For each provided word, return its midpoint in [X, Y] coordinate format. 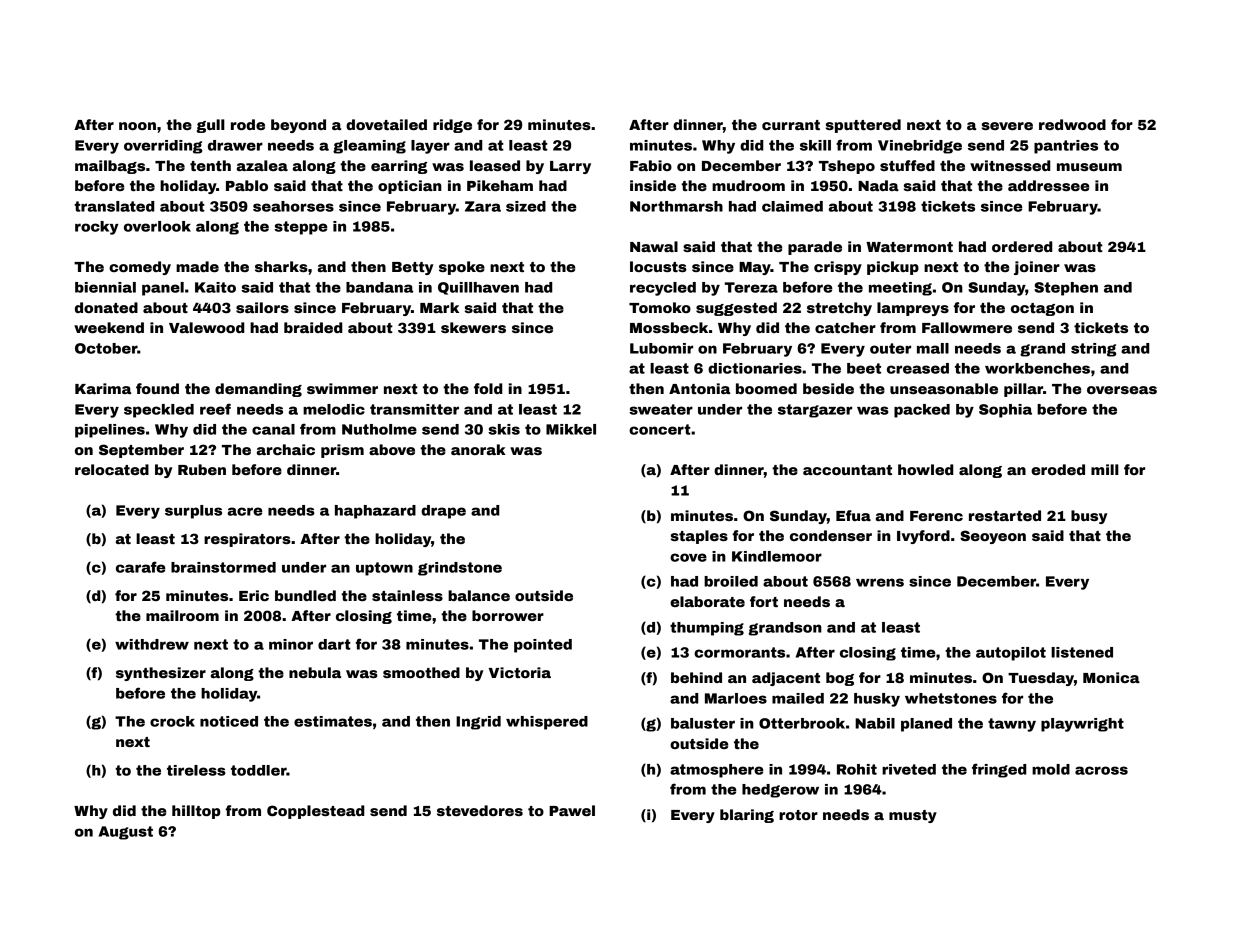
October [106, 348]
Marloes [736, 698]
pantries [1066, 147]
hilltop [196, 812]
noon [137, 126]
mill [1105, 469]
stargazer [815, 411]
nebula [315, 672]
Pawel [572, 810]
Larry [570, 167]
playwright [1082, 725]
